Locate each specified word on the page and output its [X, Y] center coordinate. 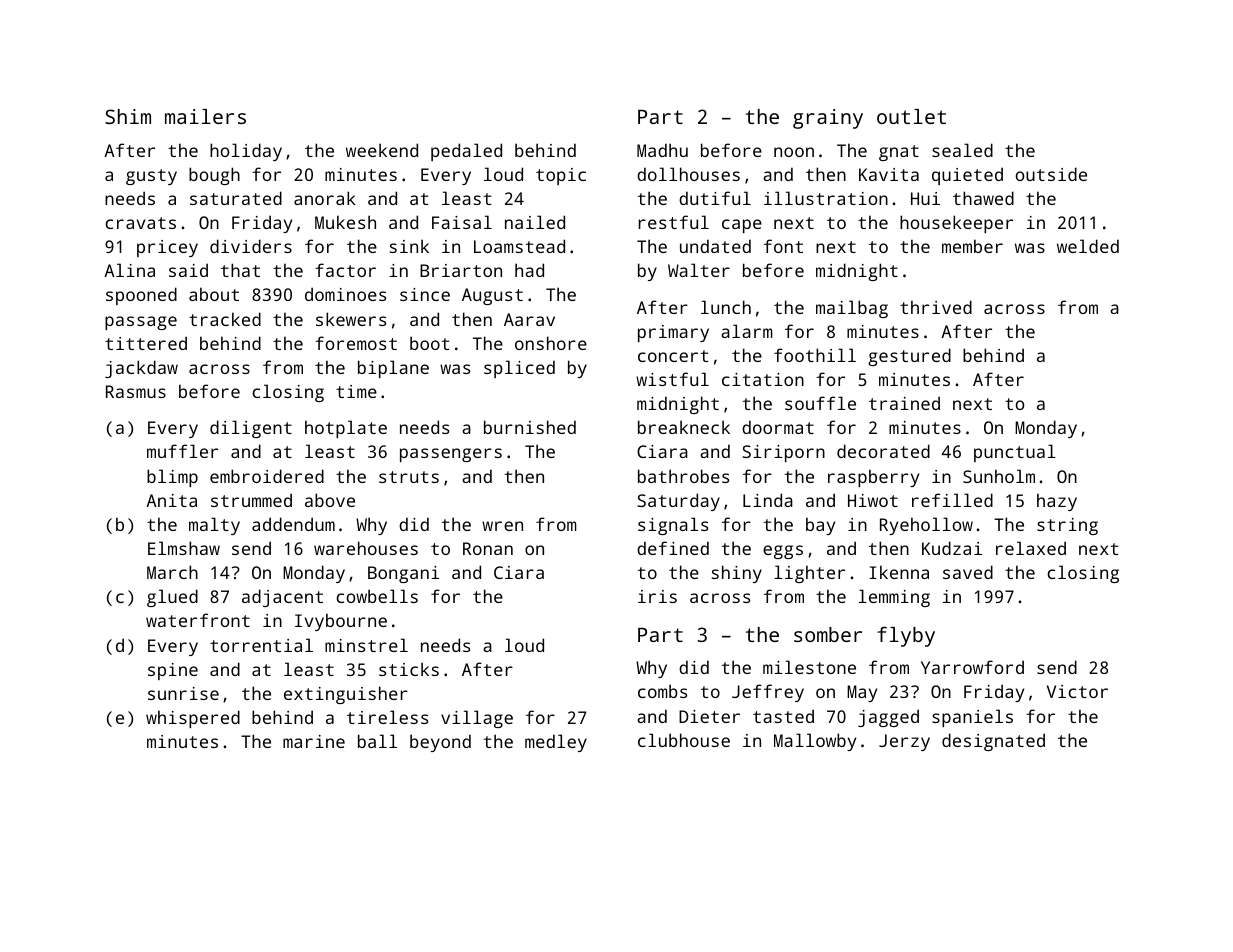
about [214, 294]
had [529, 270]
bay [820, 526]
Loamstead [519, 246]
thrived [936, 307]
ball [377, 741]
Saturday [678, 502]
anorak [325, 198]
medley [556, 743]
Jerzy [904, 742]
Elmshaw [184, 548]
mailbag [852, 309]
